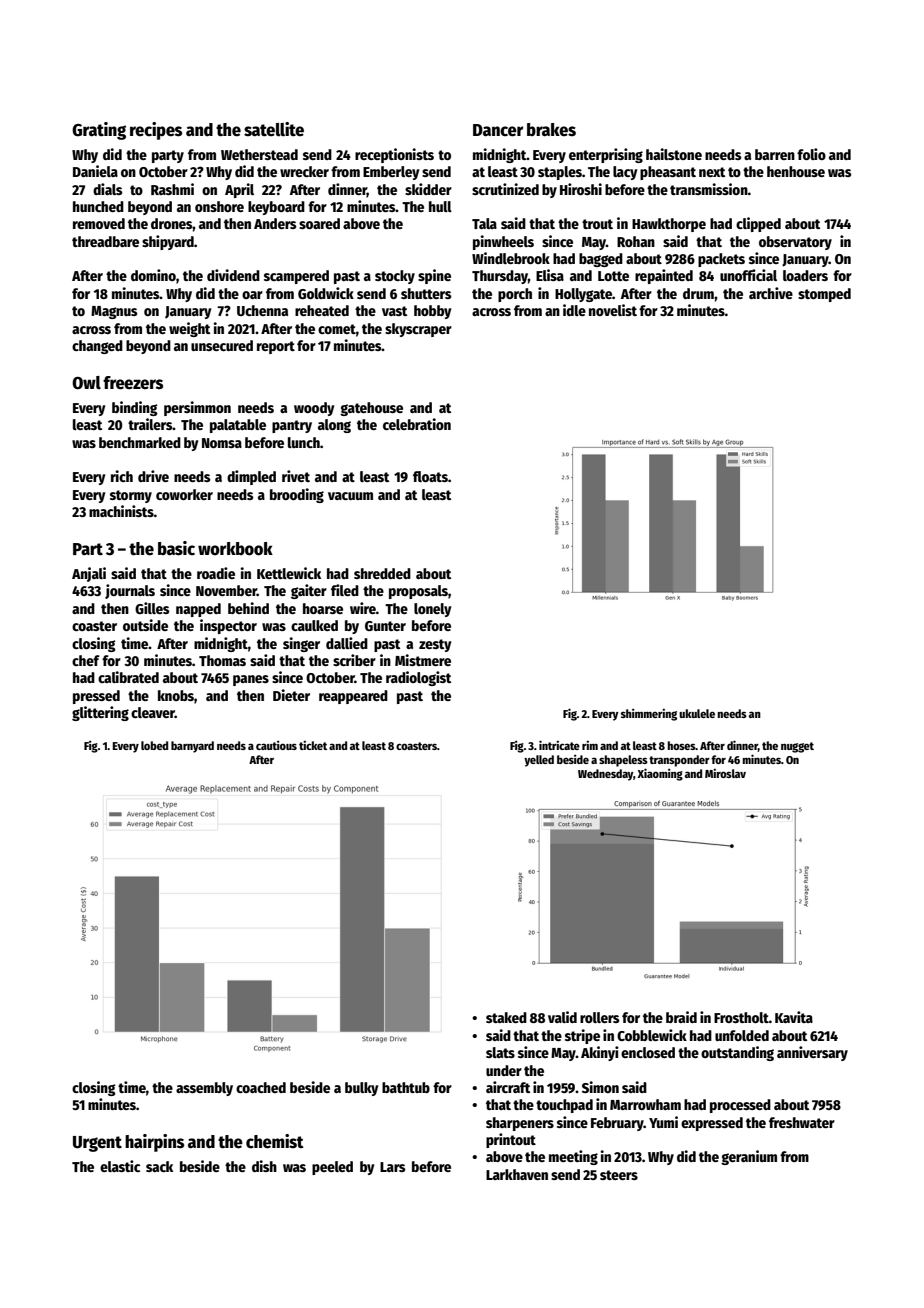  I want to click on brakes, so click(551, 130).
